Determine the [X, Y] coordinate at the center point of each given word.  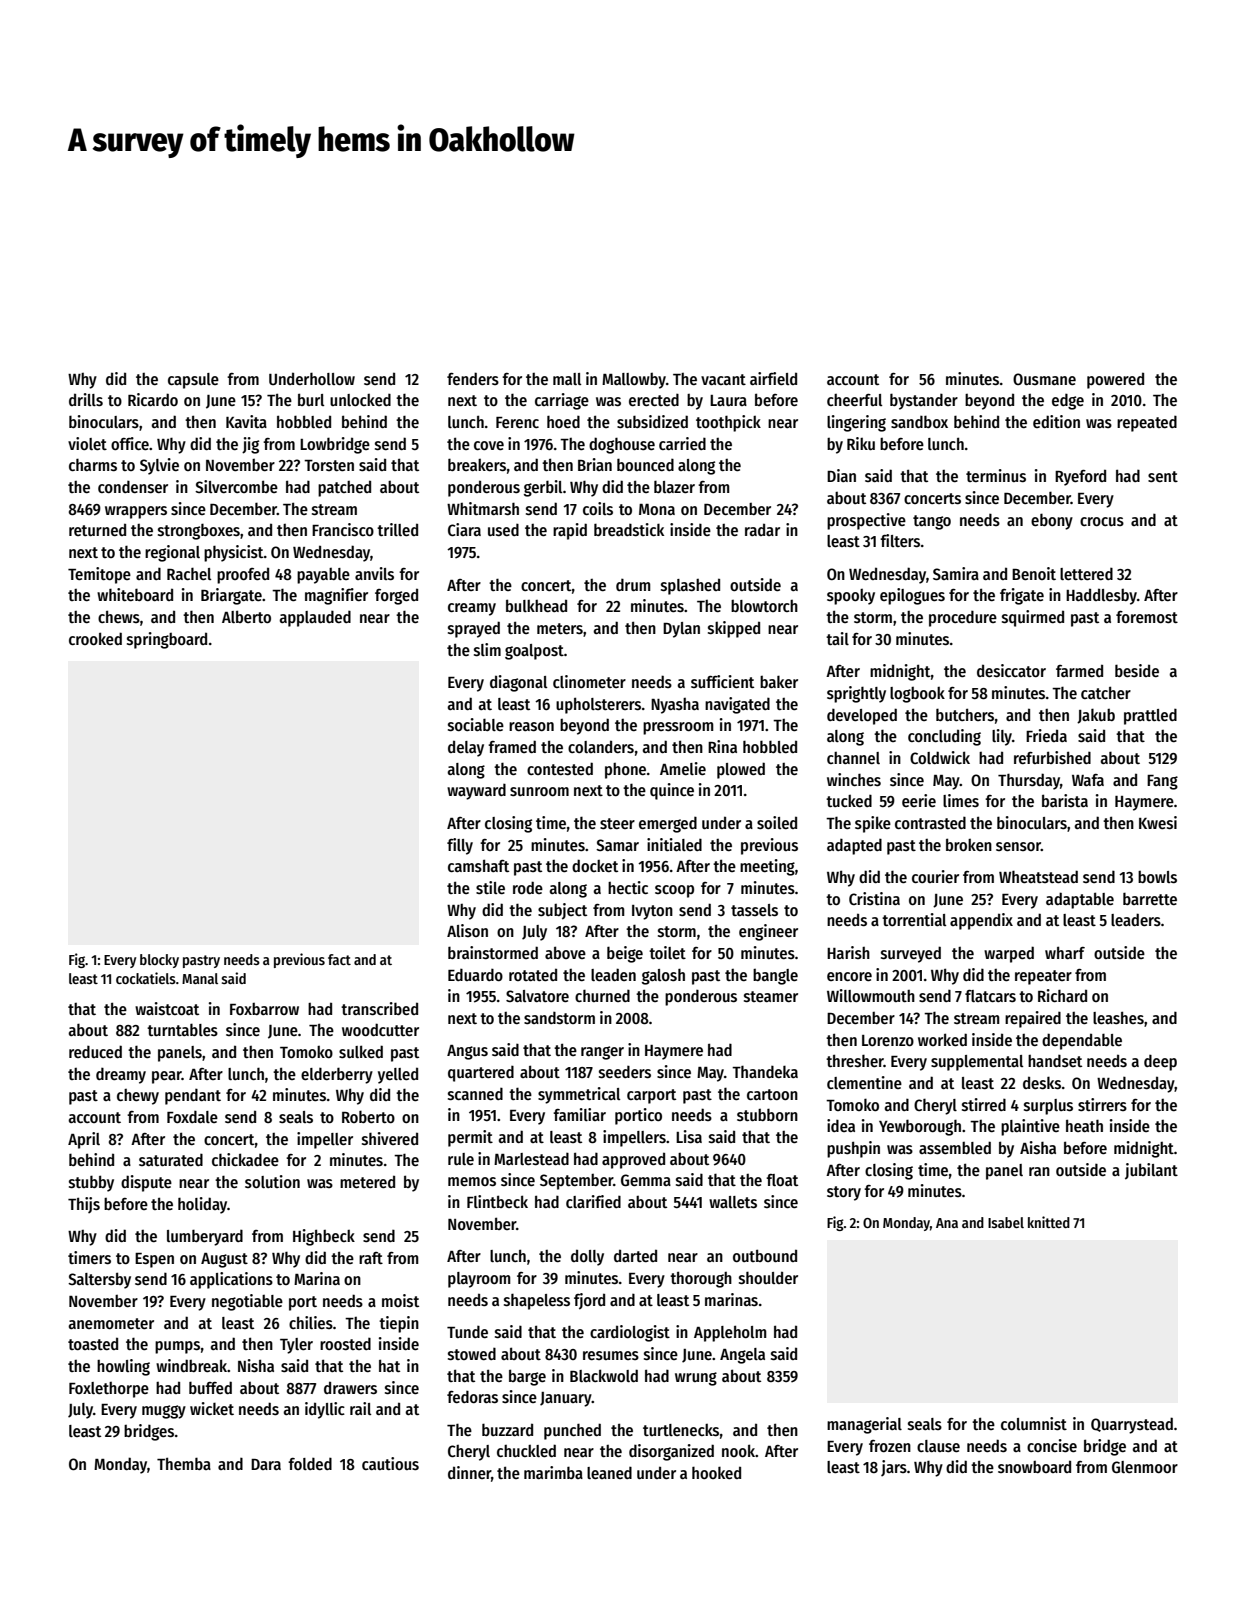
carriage [562, 401]
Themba [184, 1463]
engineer [768, 932]
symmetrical [579, 1095]
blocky [159, 961]
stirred [984, 1104]
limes [961, 801]
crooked [95, 638]
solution [272, 1181]
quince [672, 791]
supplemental [977, 1063]
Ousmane [1044, 379]
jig [250, 445]
